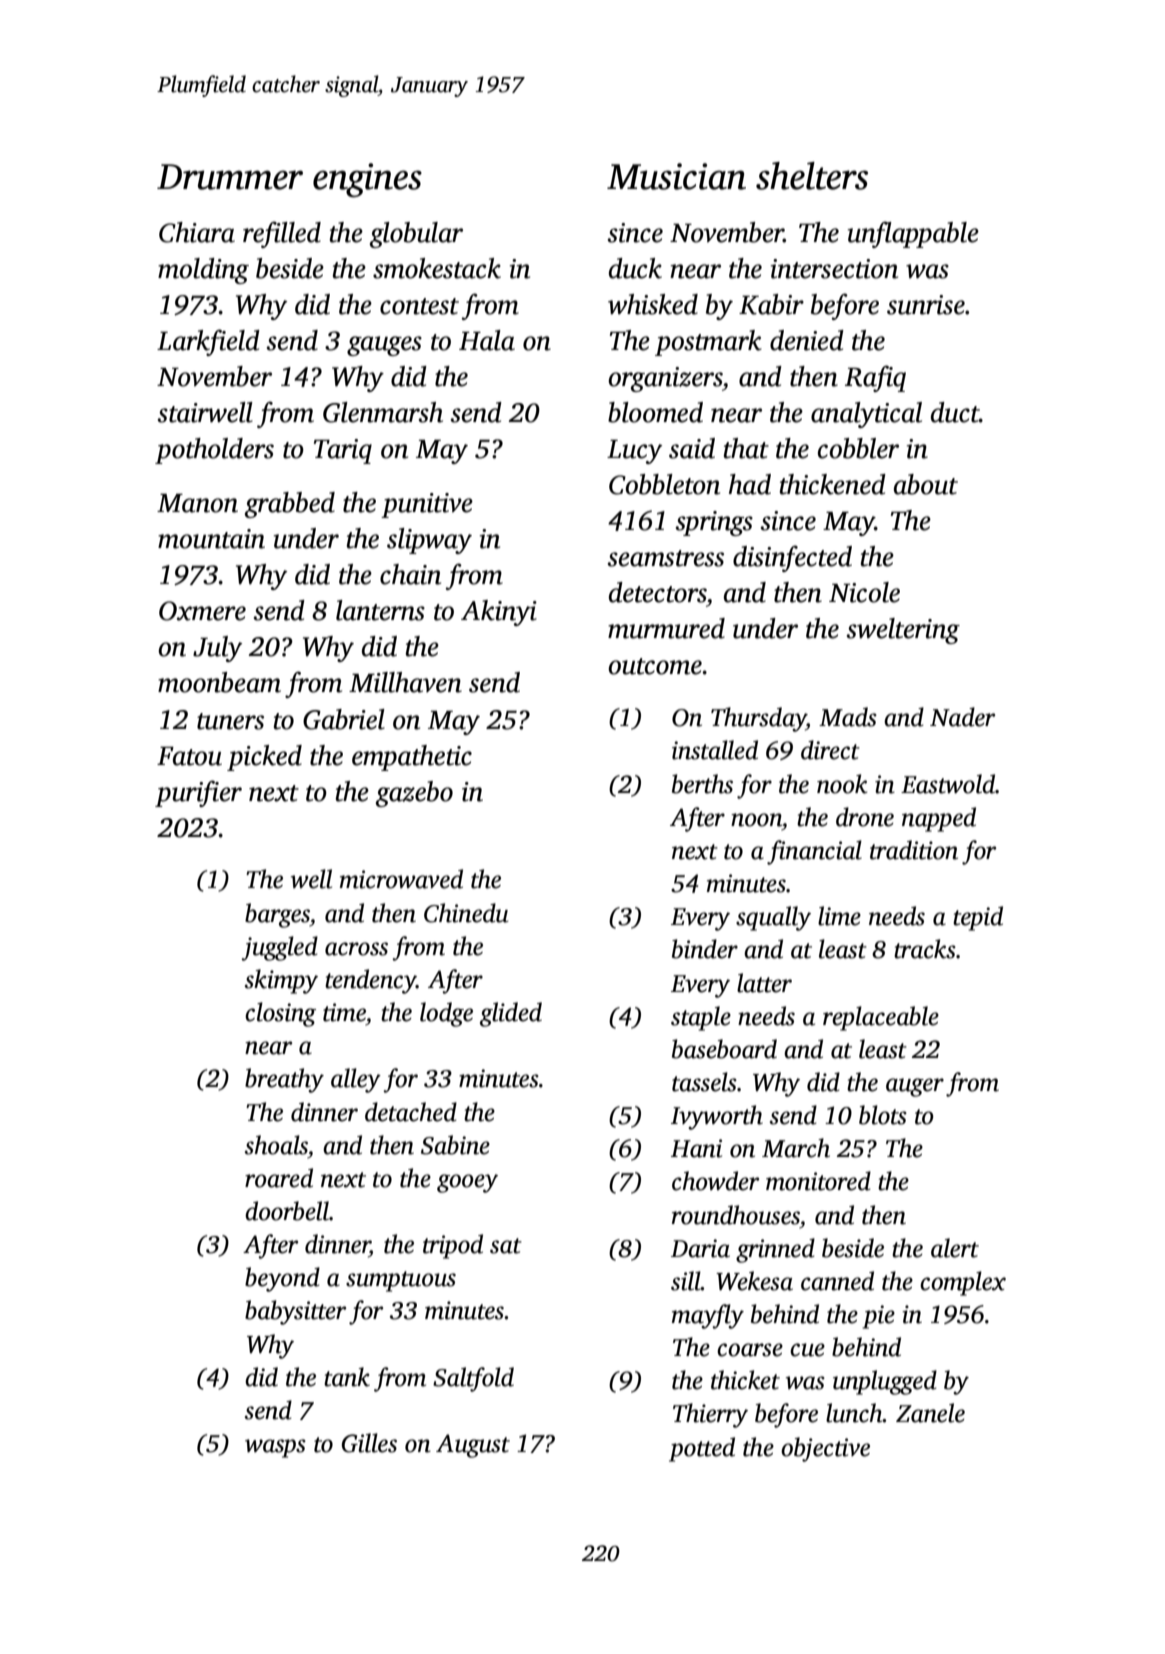  I want to click on alley, so click(356, 1080).
